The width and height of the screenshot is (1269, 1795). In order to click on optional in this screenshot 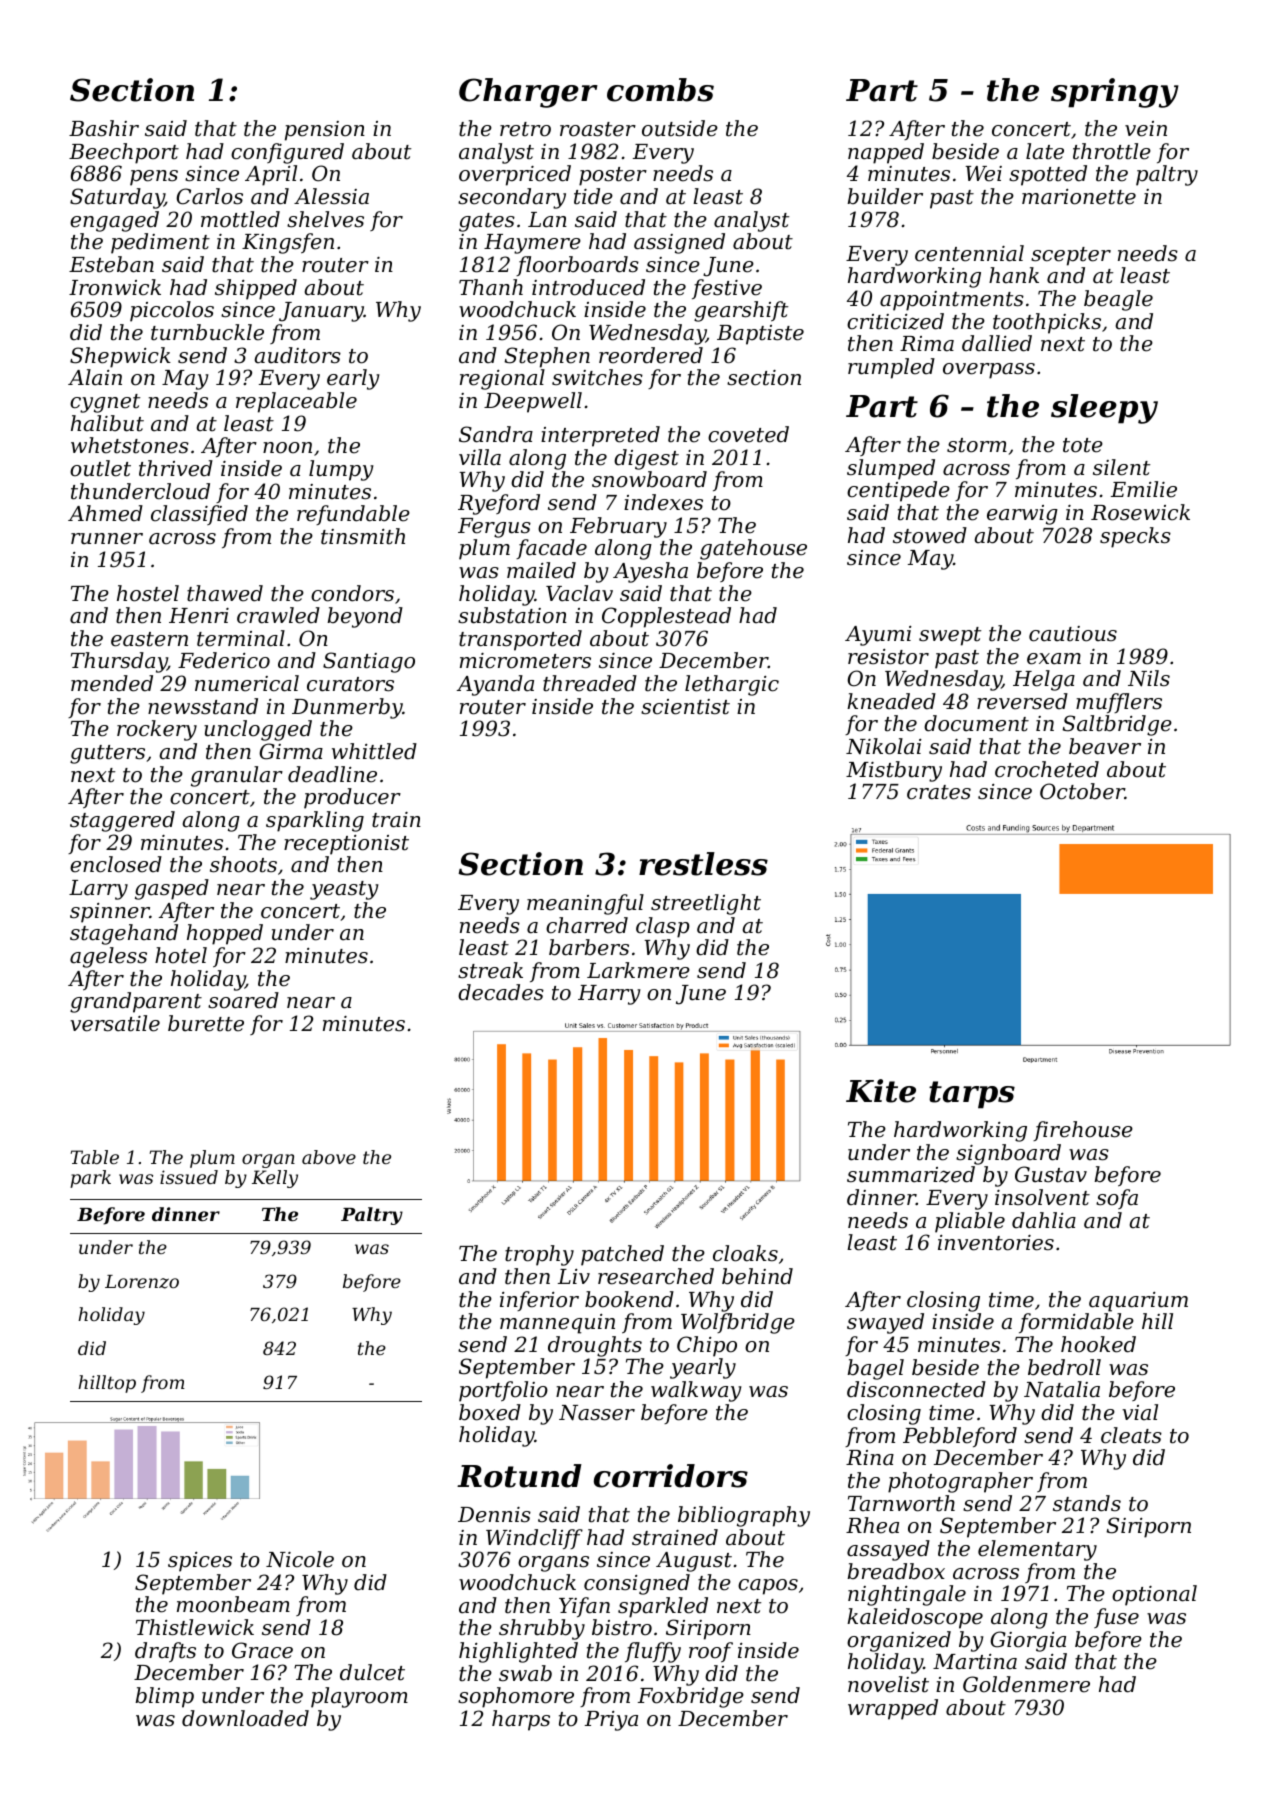, I will do `click(1154, 1595)`.
